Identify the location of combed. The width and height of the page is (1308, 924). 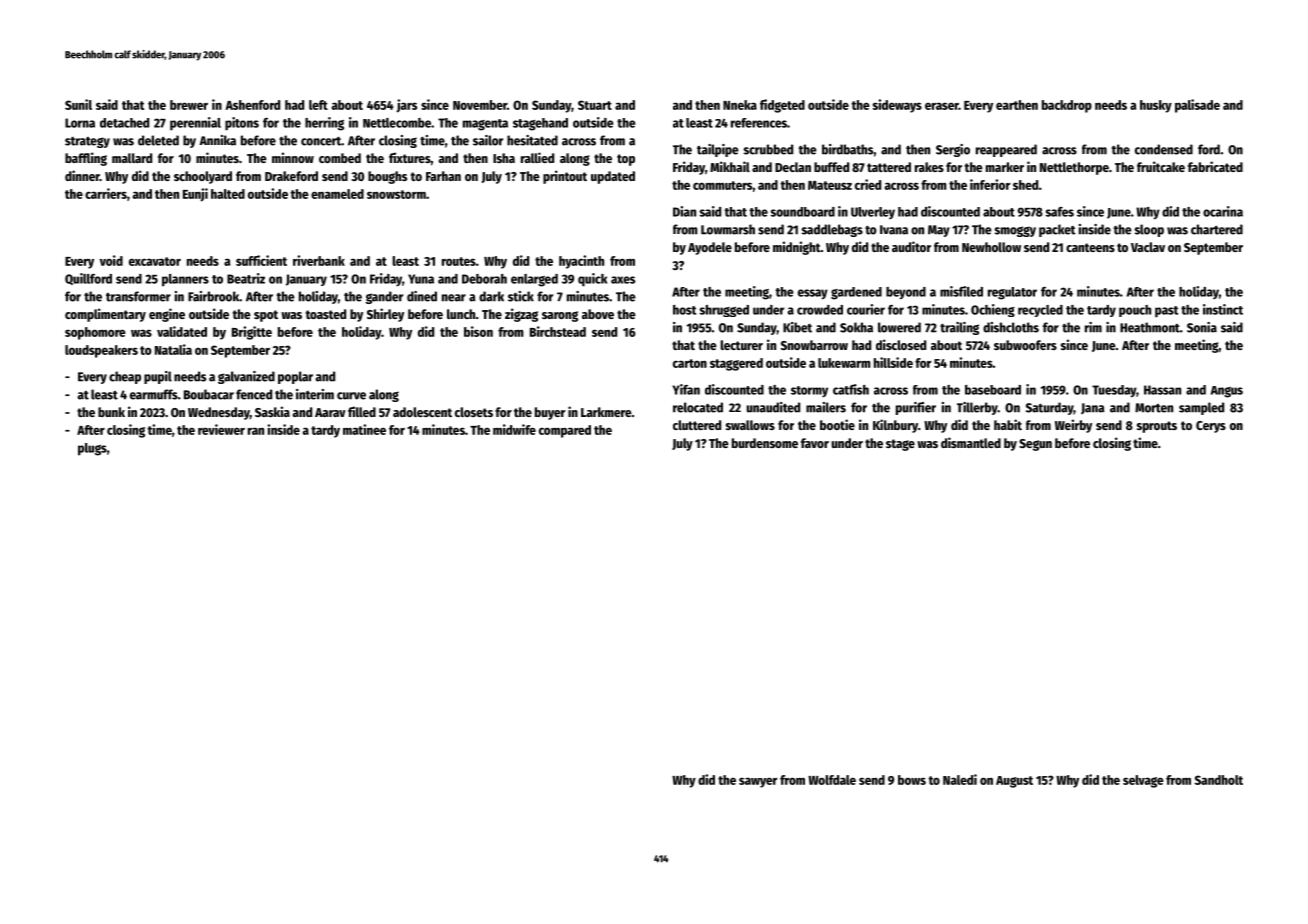
(340, 158).
